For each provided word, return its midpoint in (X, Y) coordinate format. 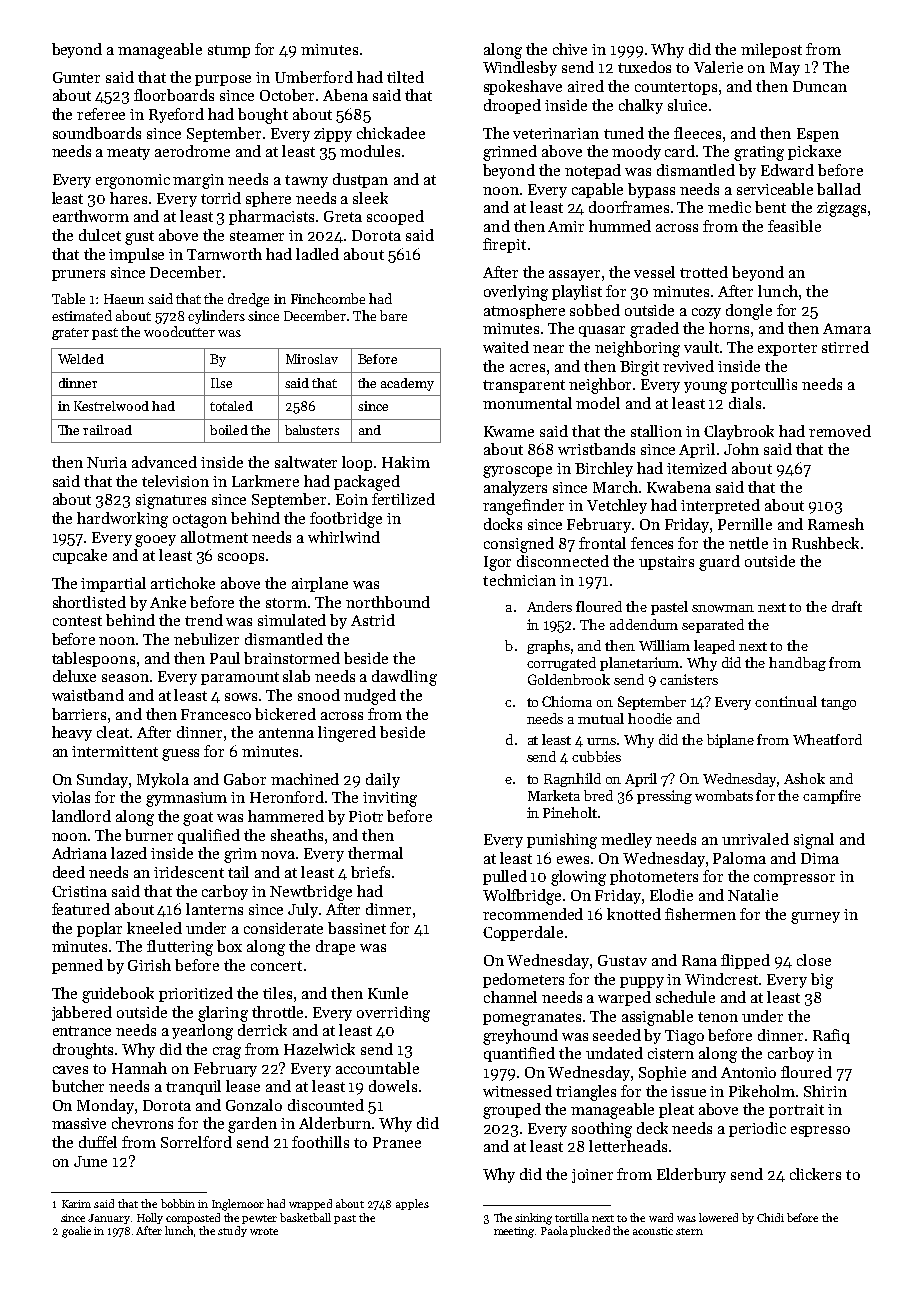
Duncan (820, 86)
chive (570, 49)
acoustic (653, 1231)
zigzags (841, 209)
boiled (229, 430)
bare (393, 315)
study (232, 1231)
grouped (512, 1111)
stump (229, 51)
